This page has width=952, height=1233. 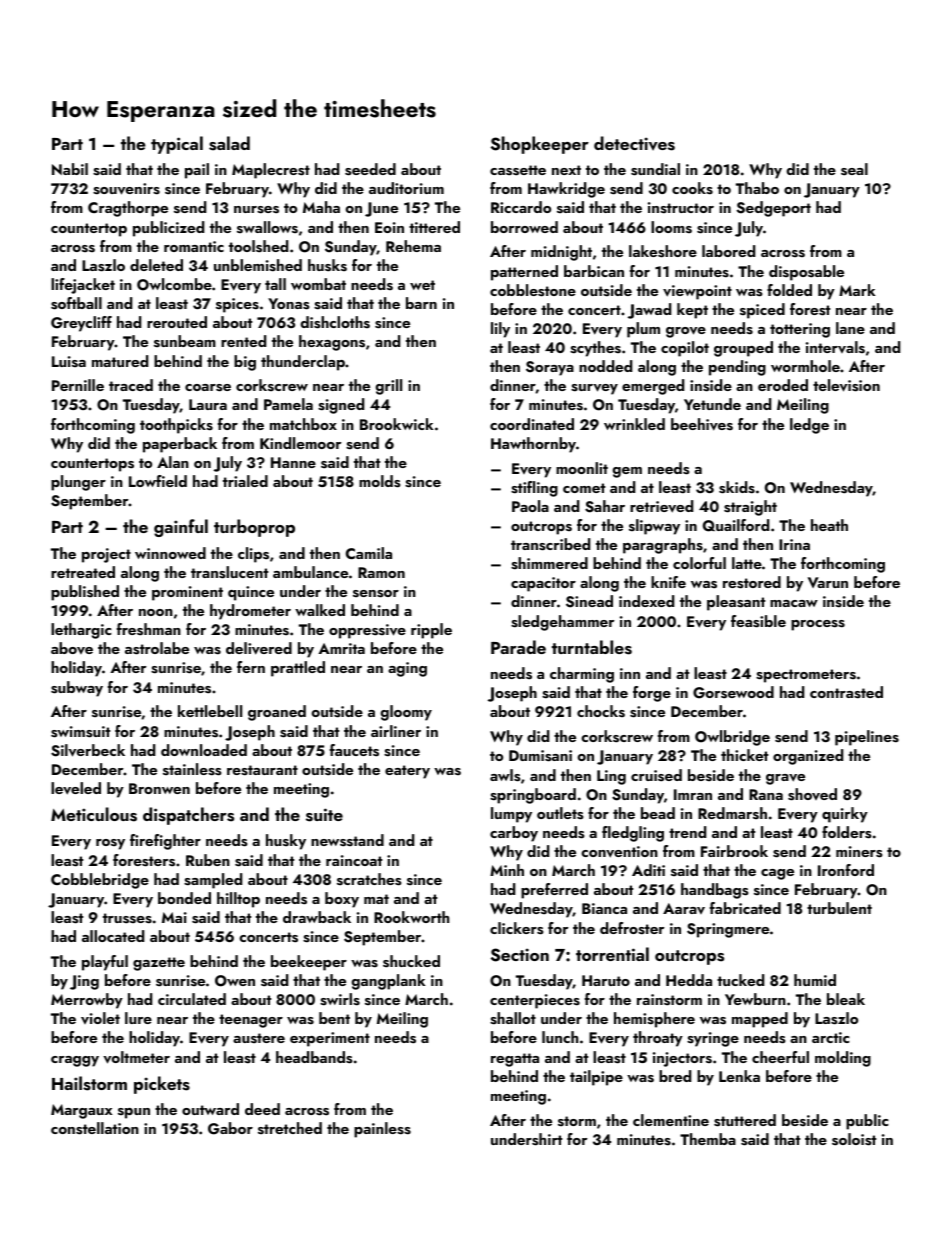 I want to click on turbulent, so click(x=839, y=908).
